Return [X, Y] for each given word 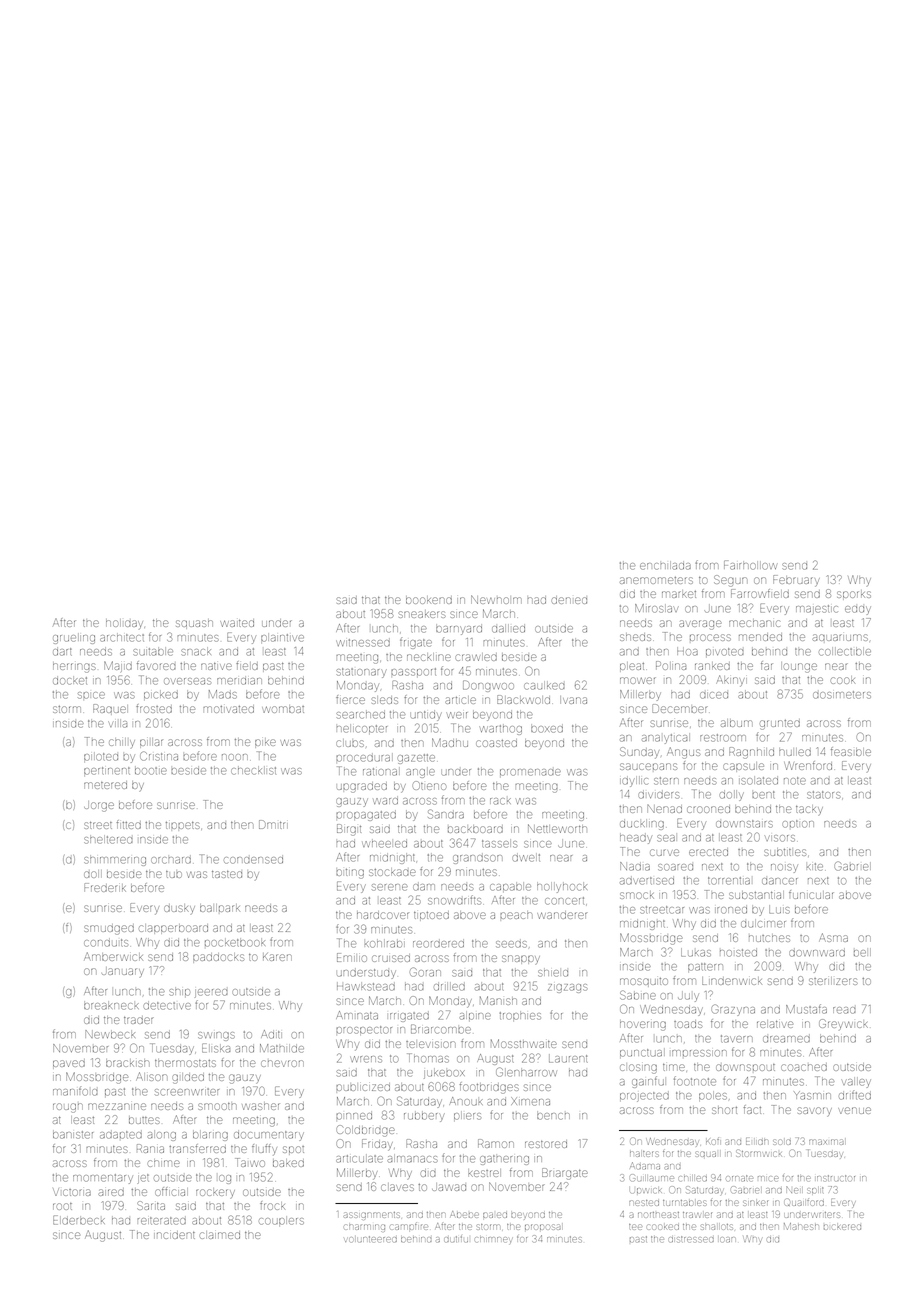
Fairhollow [750, 565]
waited [237, 623]
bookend [429, 600]
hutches [769, 938]
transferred [197, 1149]
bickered [842, 1227]
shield [553, 973]
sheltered [108, 840]
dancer [779, 881]
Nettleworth [557, 828]
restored [546, 1144]
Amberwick [113, 956]
